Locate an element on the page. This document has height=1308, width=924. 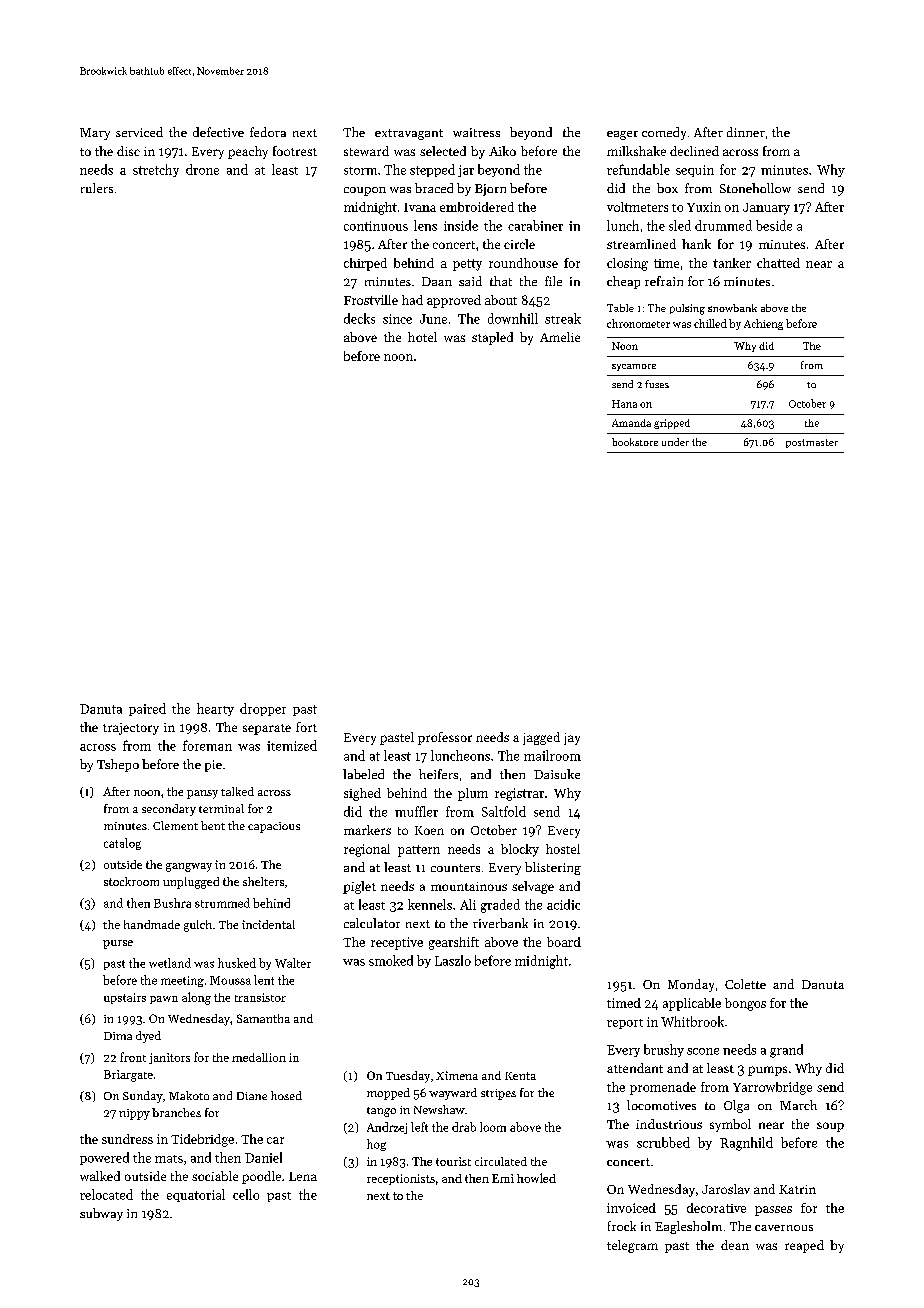
bookstore is located at coordinates (635, 442).
